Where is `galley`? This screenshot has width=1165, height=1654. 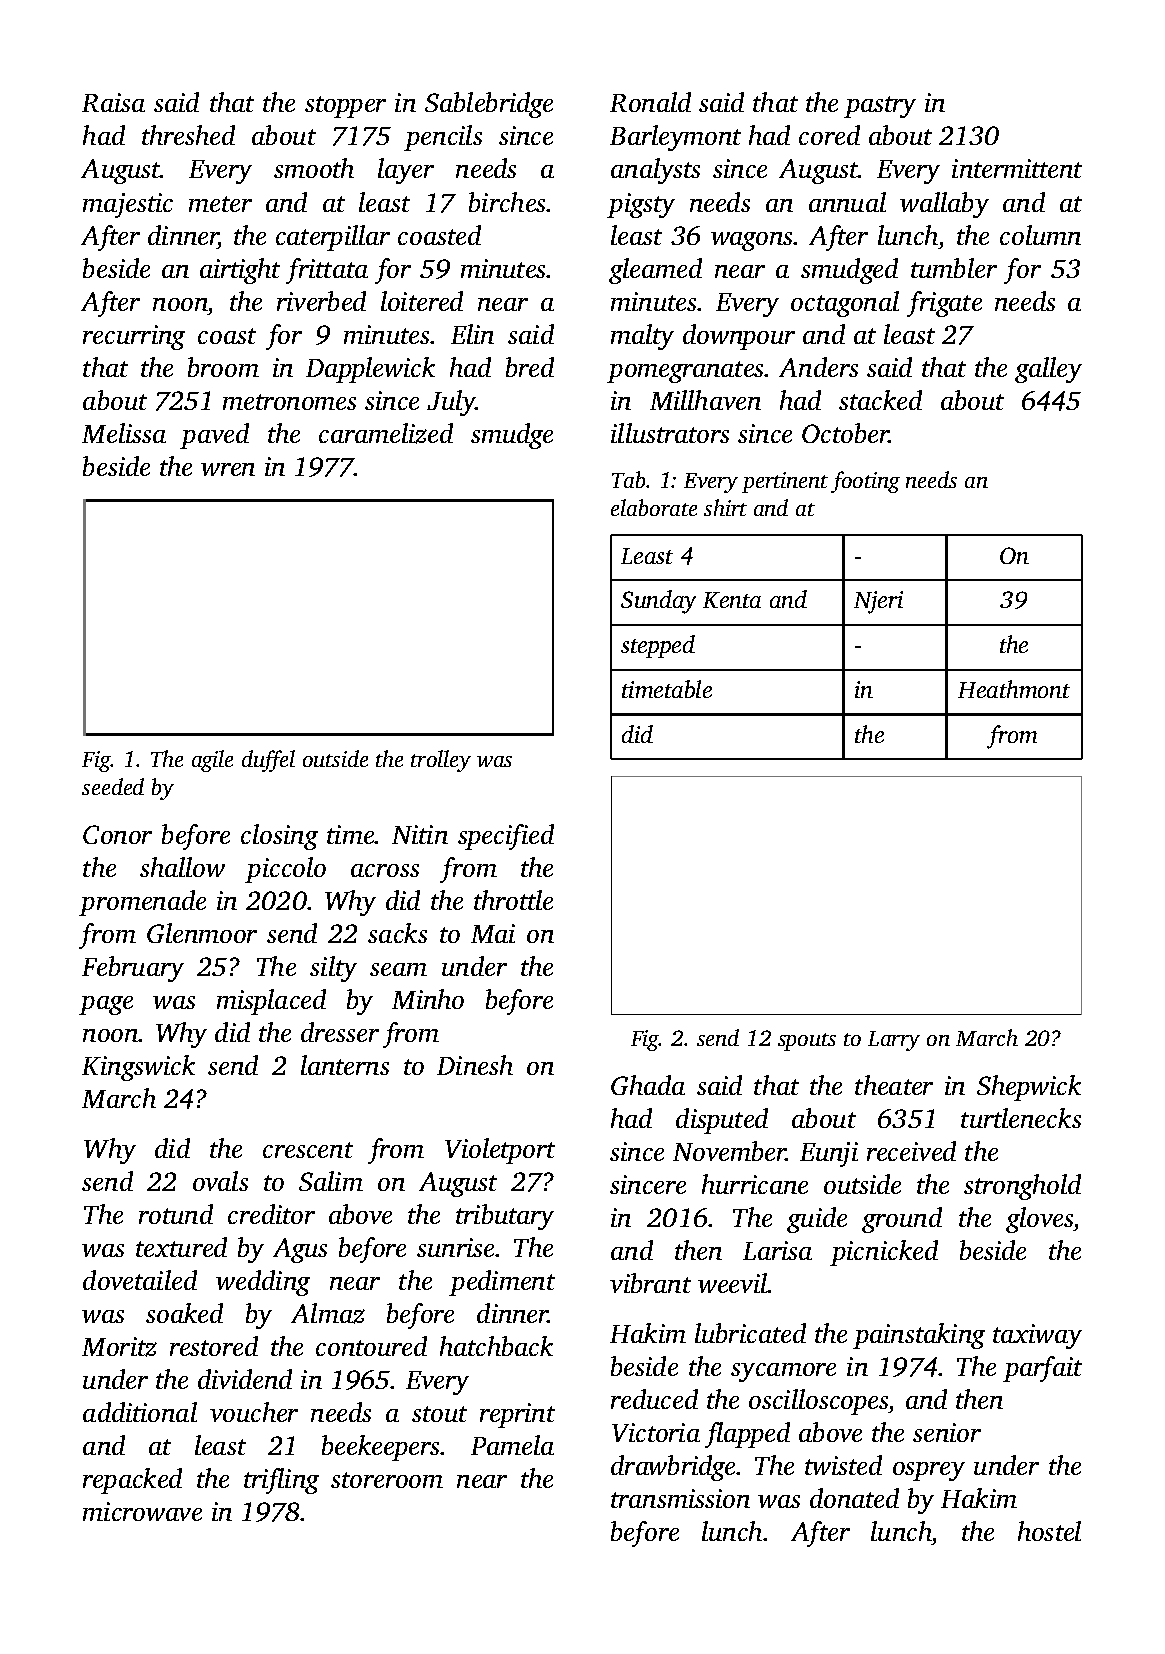
galley is located at coordinates (1048, 370).
